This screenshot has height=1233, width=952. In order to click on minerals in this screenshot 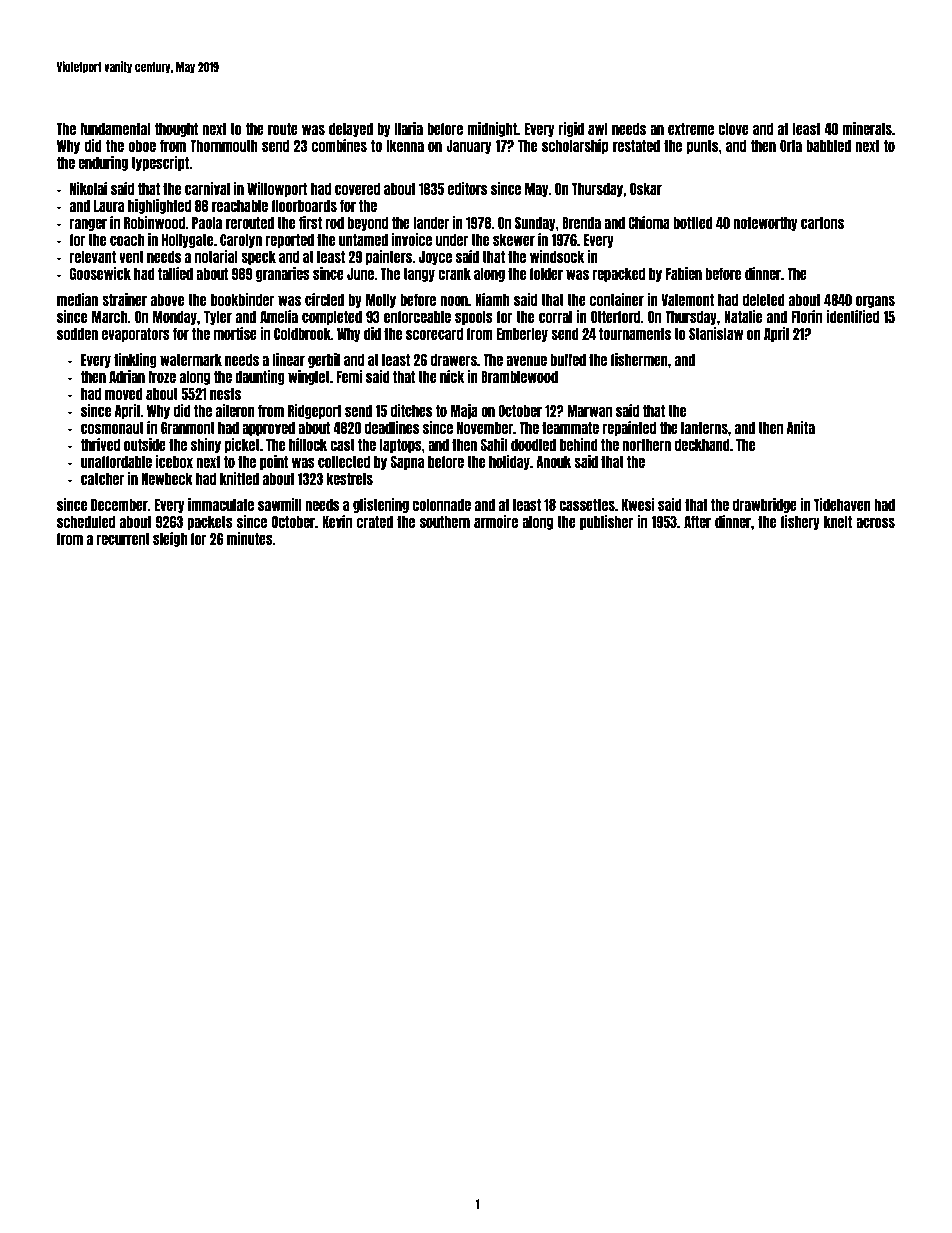, I will do `click(867, 128)`.
